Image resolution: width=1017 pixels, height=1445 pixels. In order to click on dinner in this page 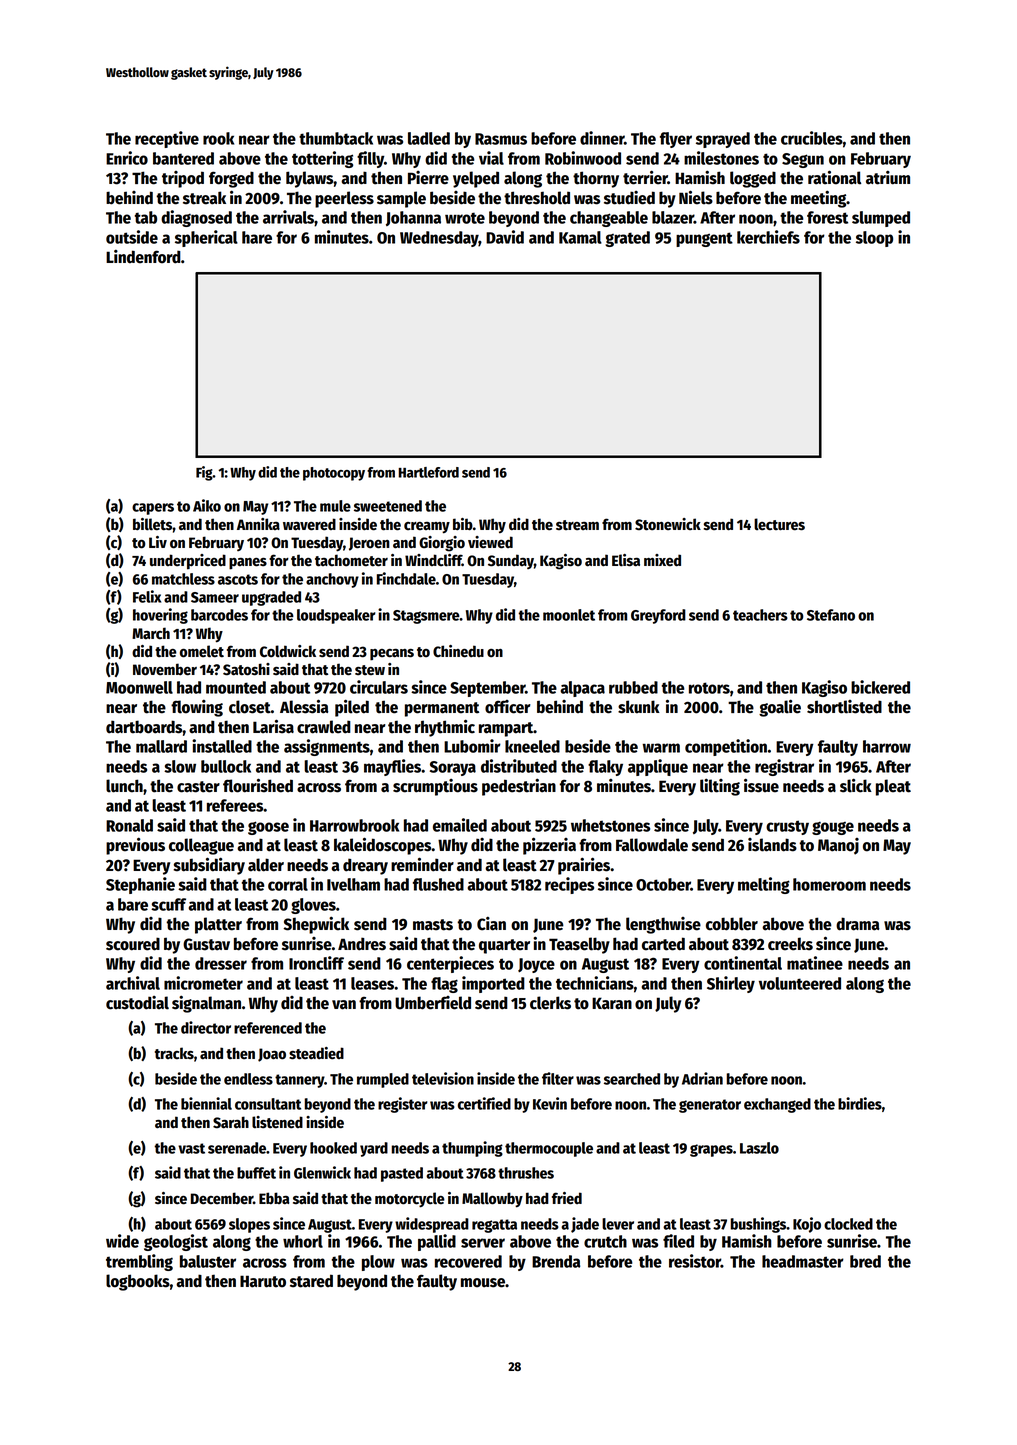, I will do `click(602, 138)`.
